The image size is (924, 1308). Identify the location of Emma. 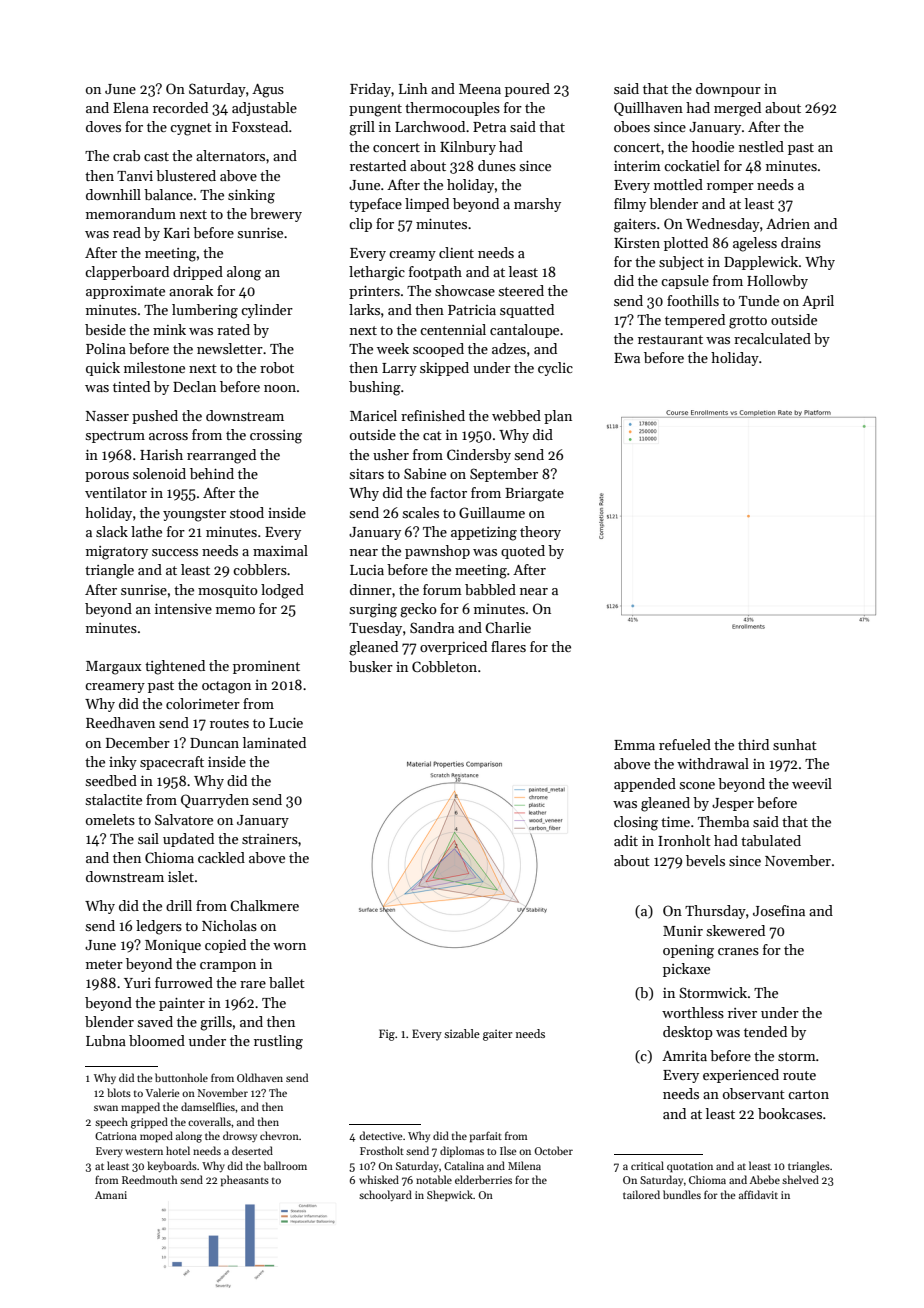
(634, 745).
